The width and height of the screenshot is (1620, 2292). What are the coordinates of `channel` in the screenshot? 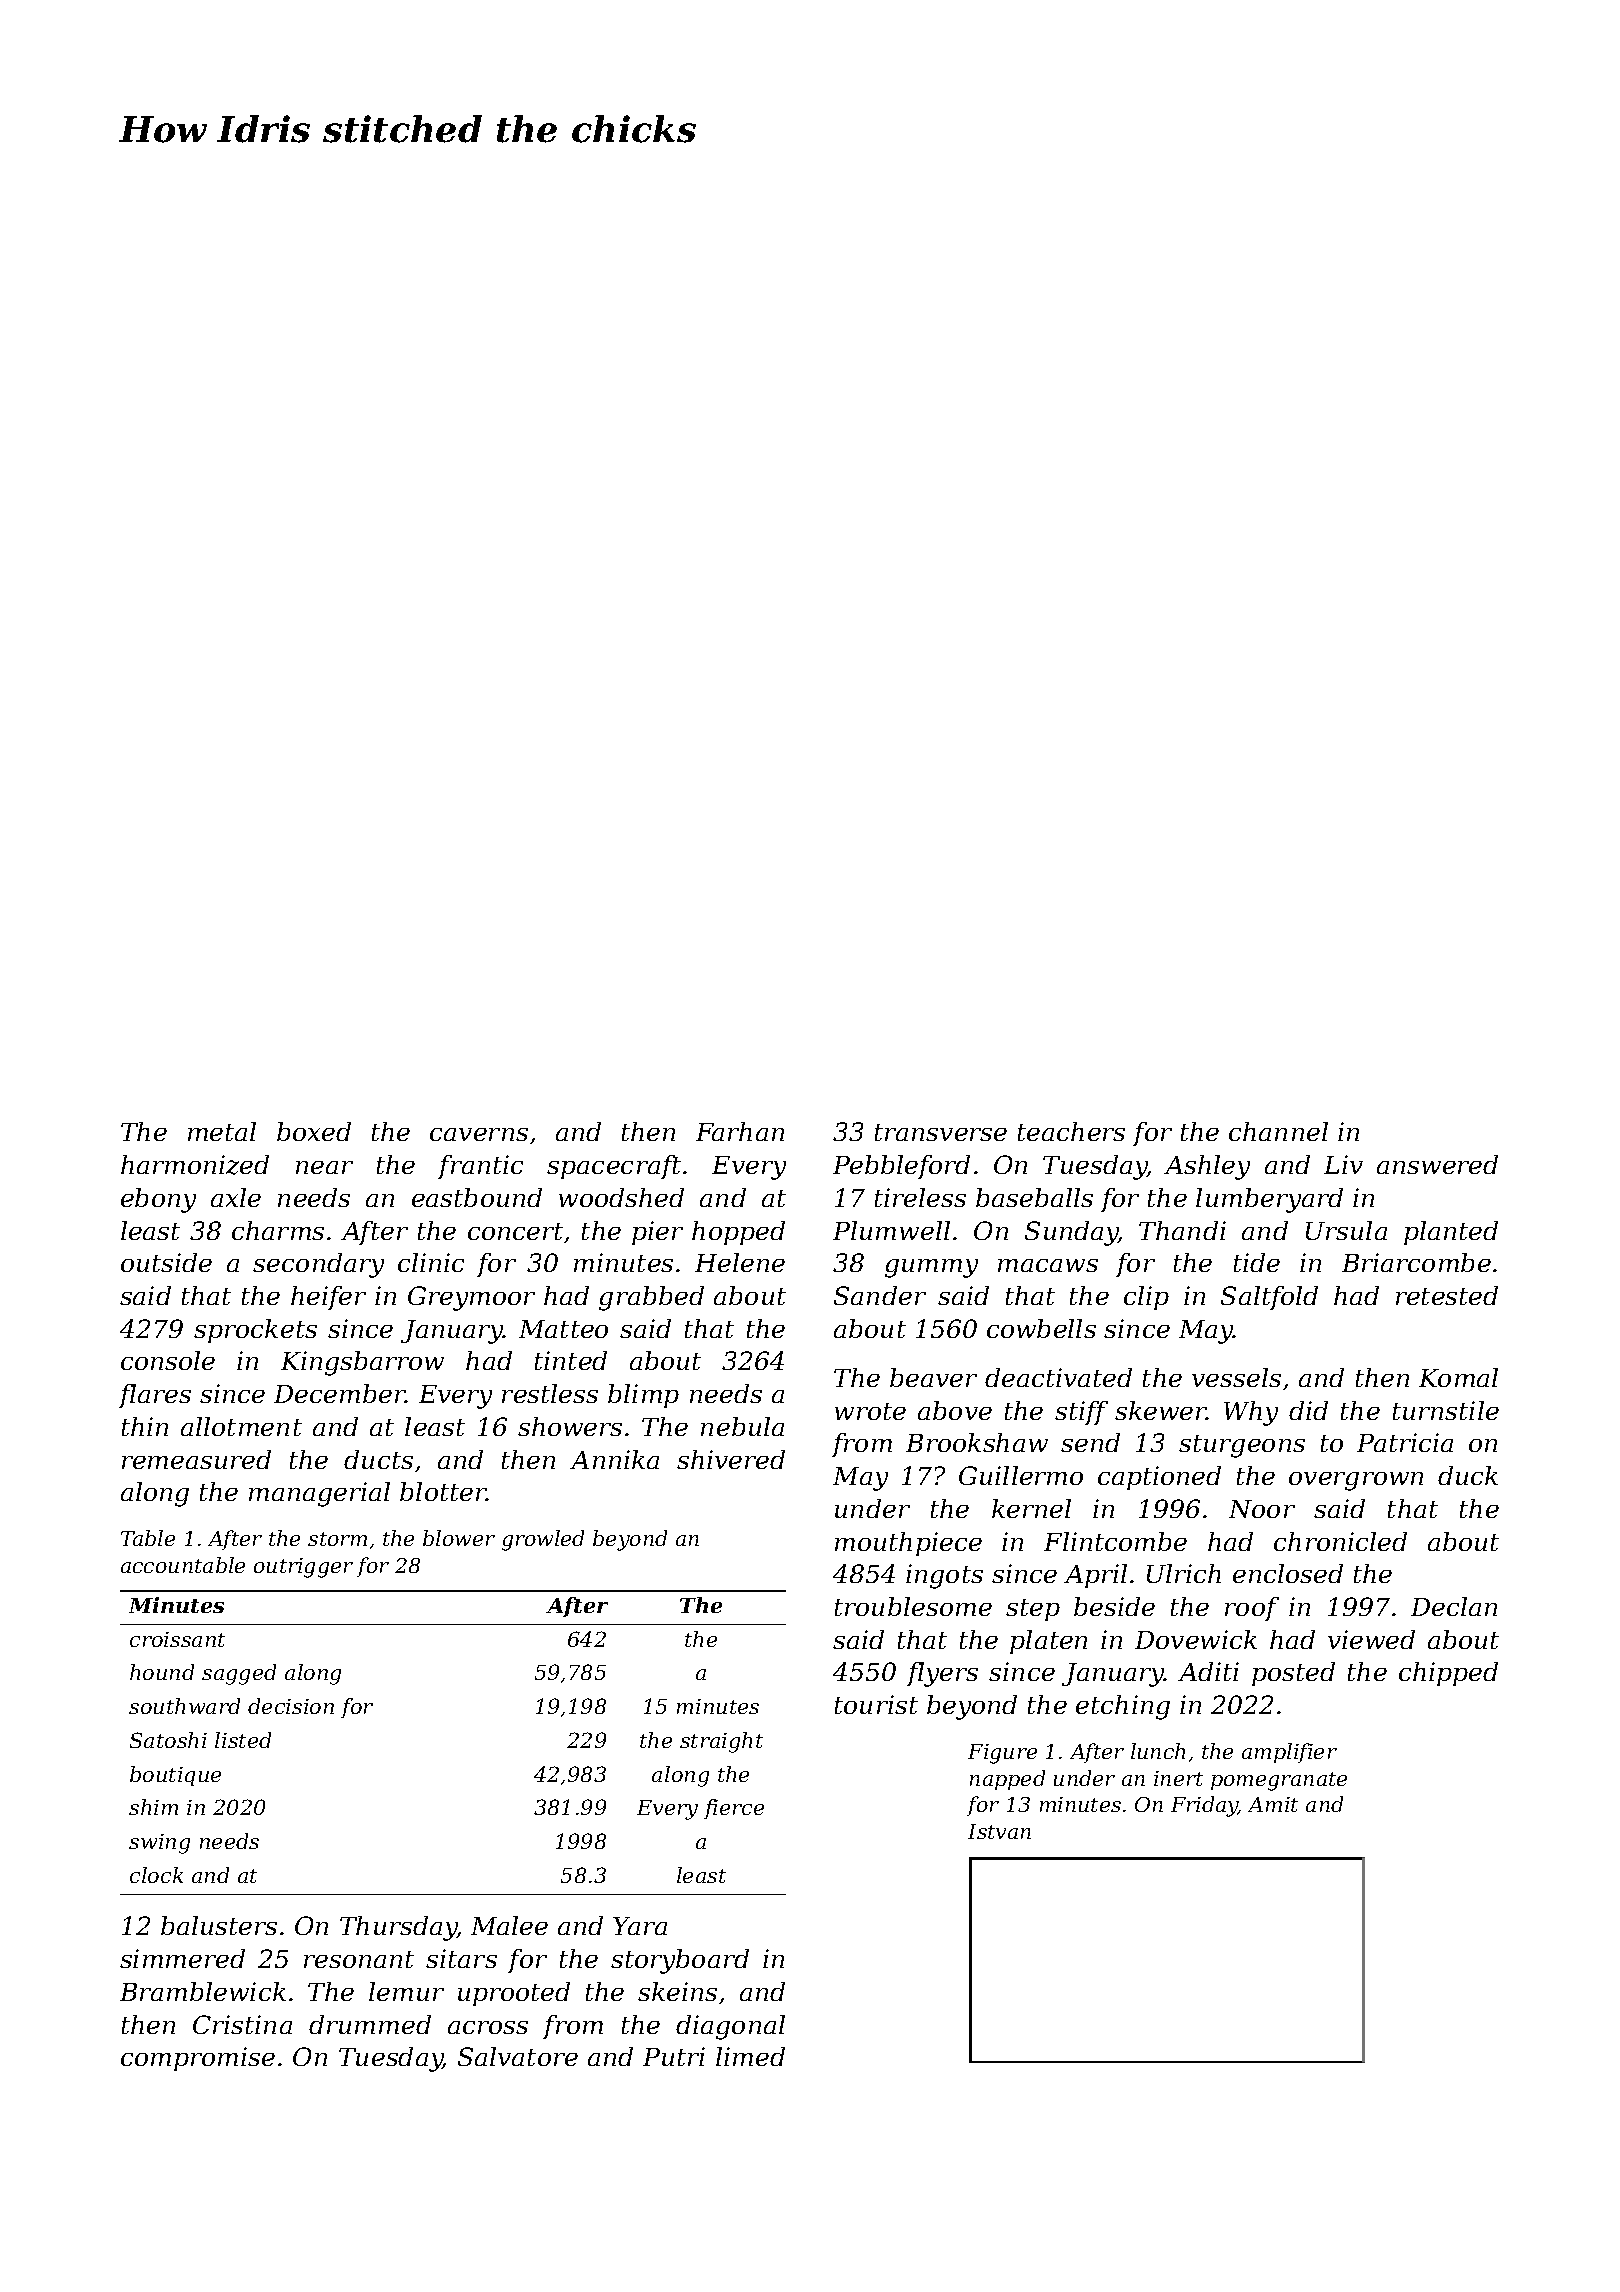 It's located at (1278, 1131).
